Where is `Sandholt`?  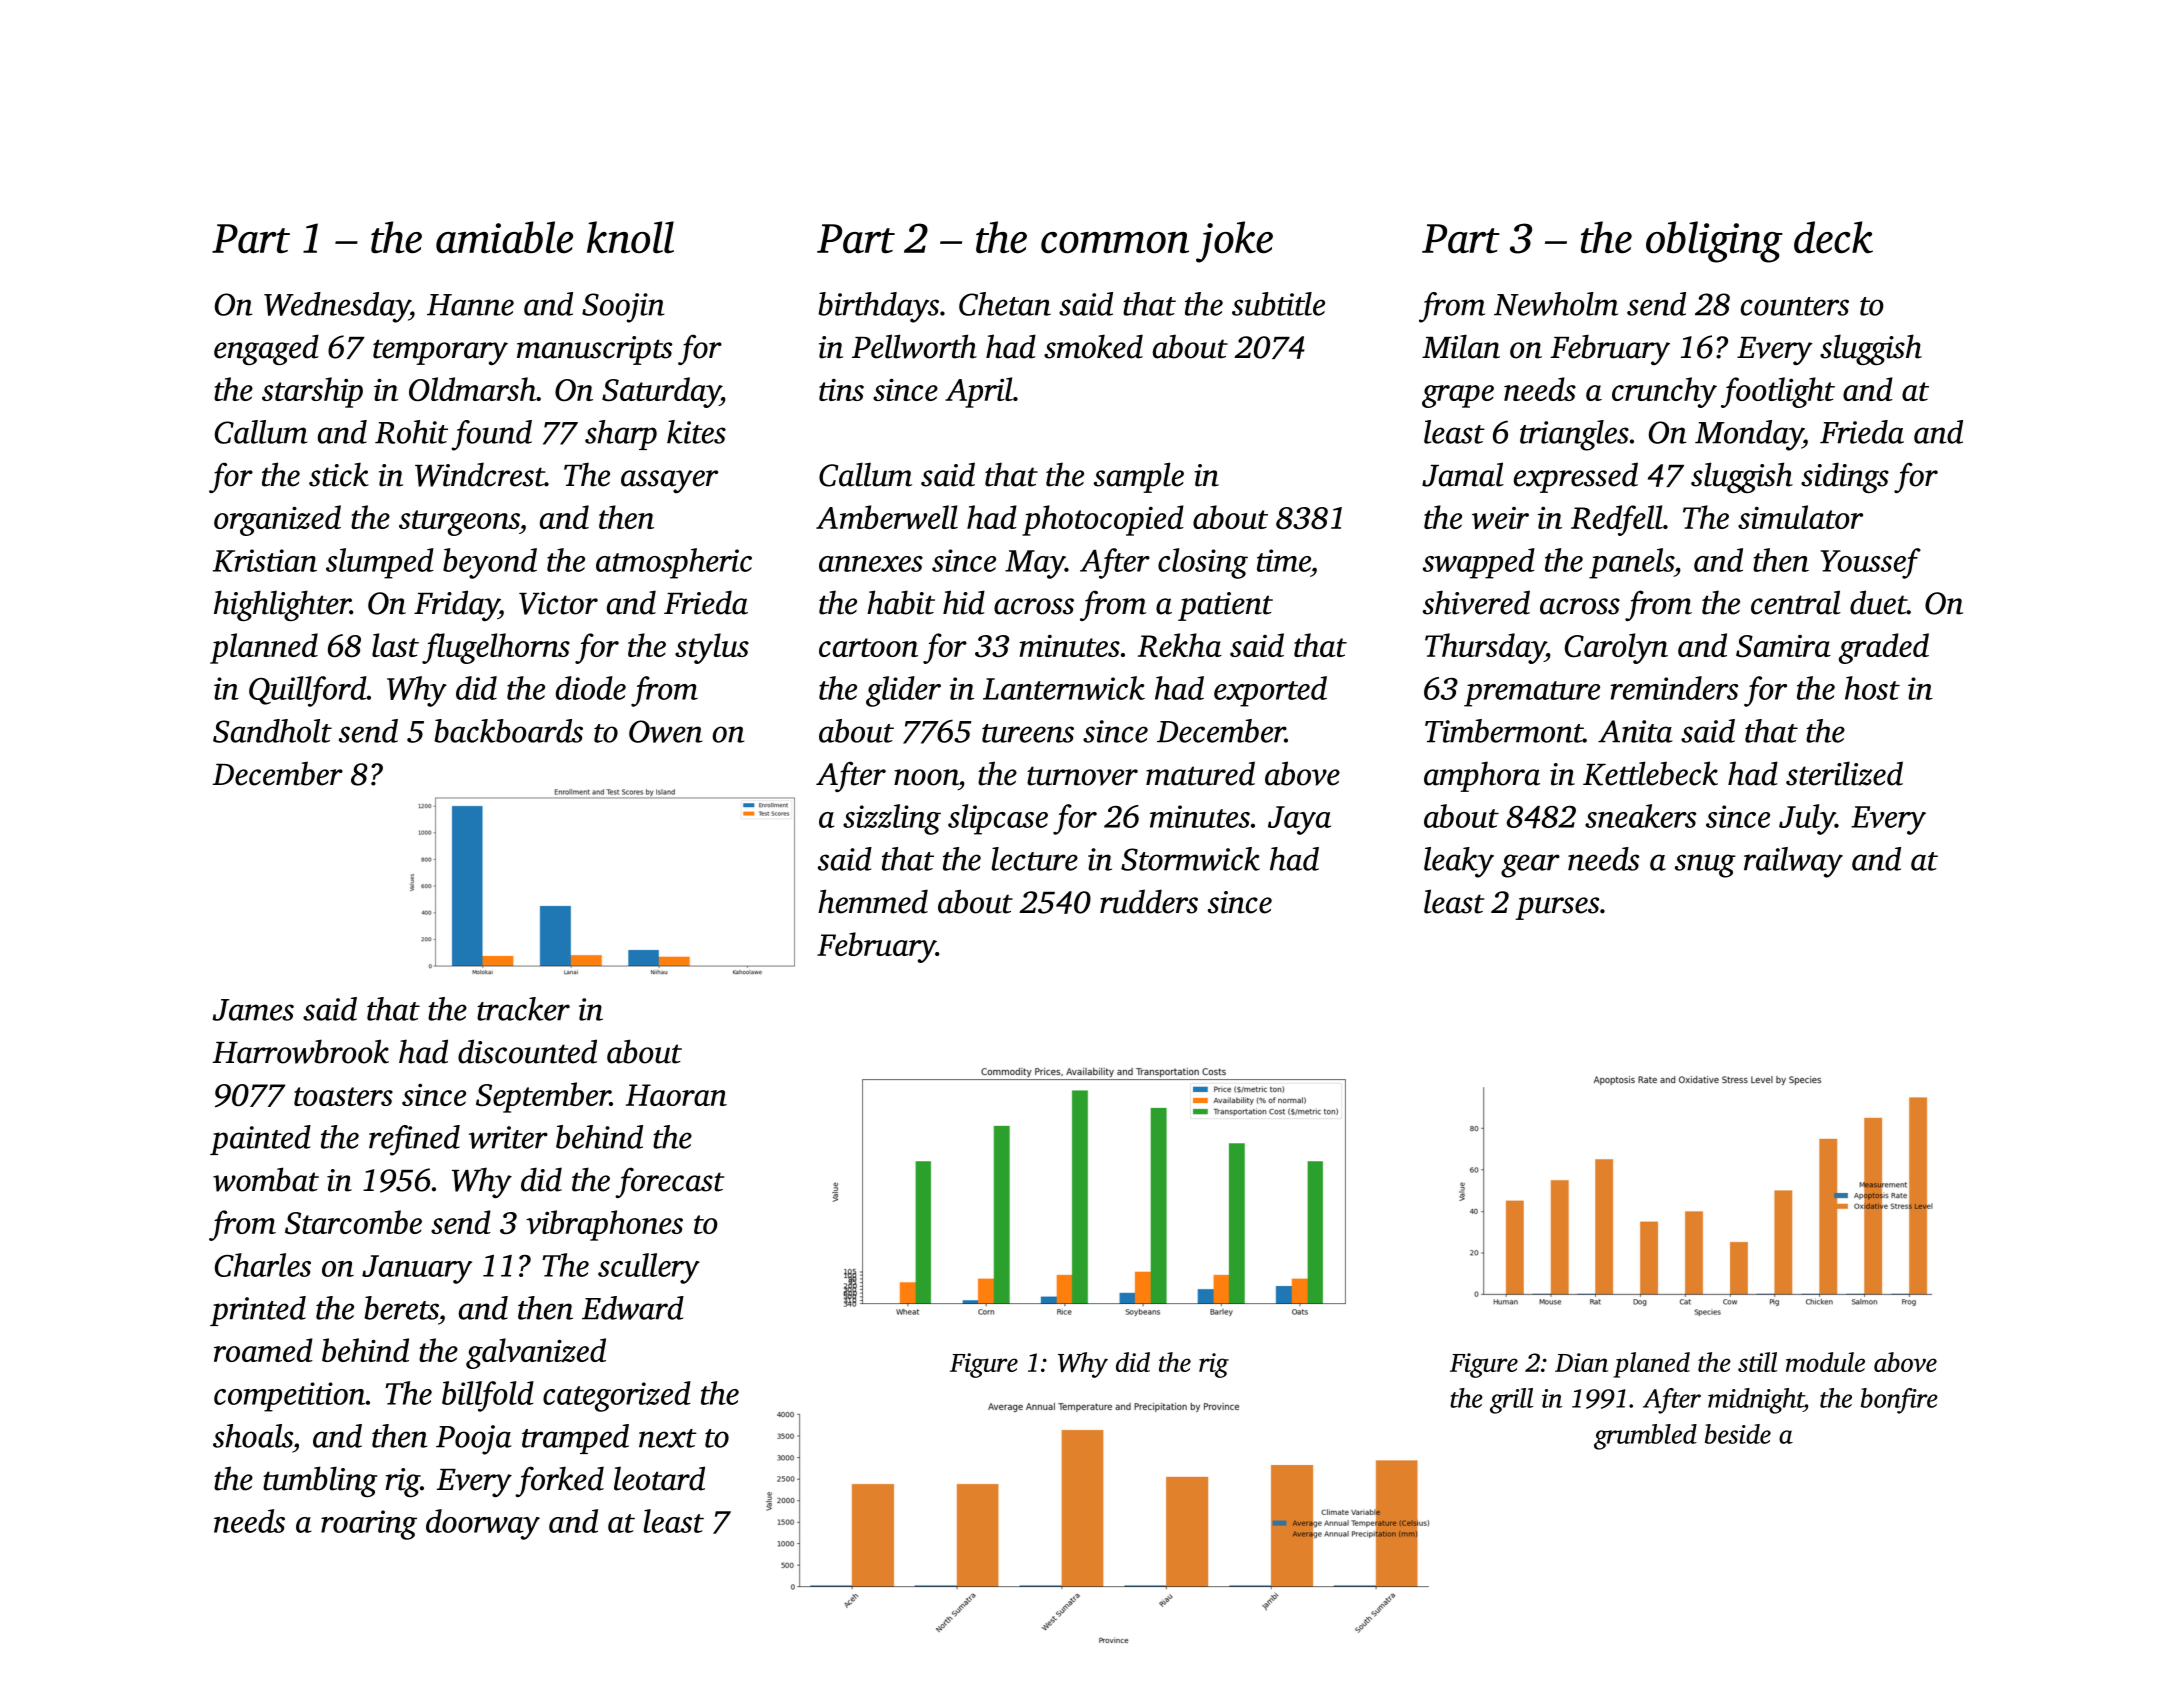 Sandholt is located at coordinates (272, 731).
